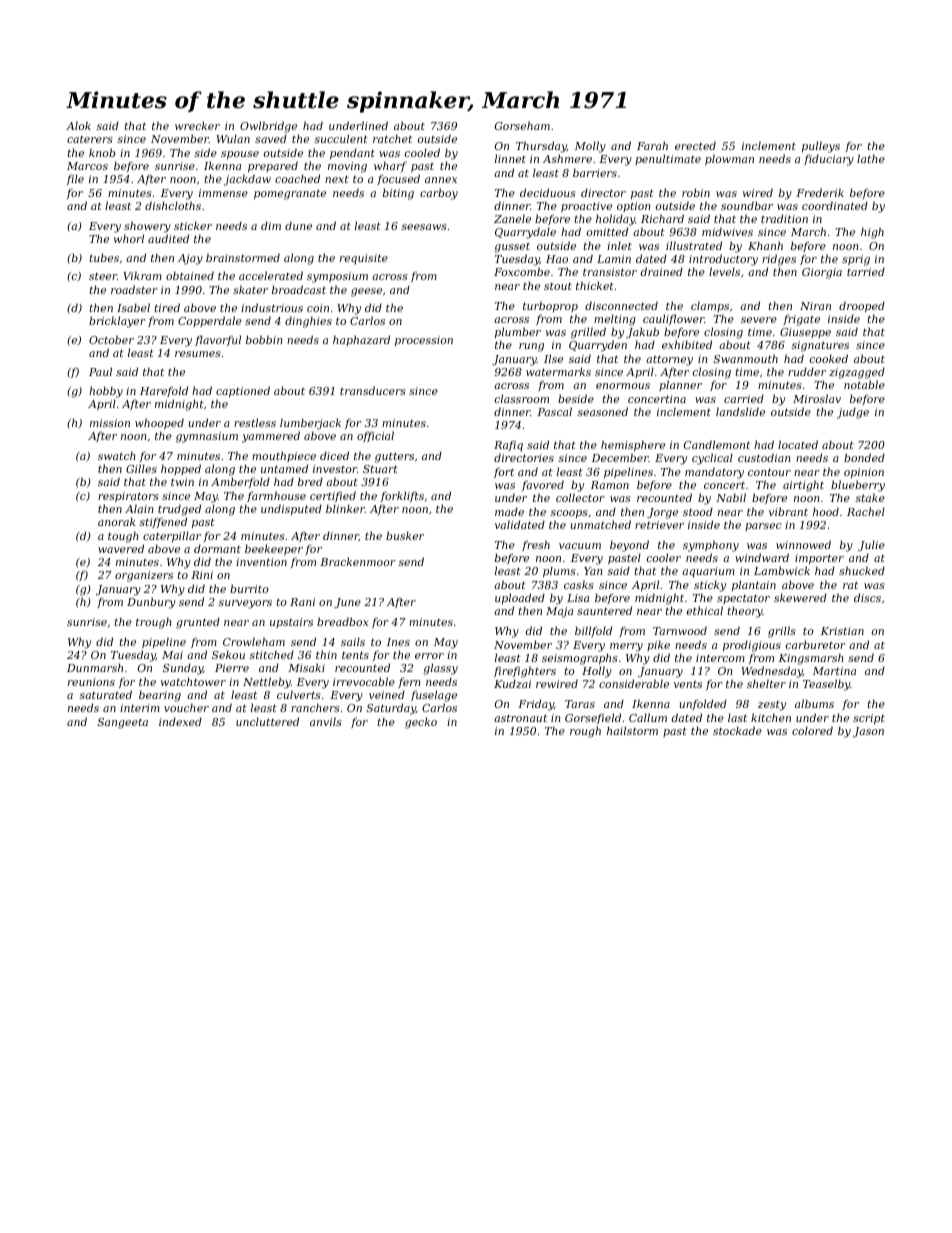  What do you see at coordinates (696, 192) in the image?
I see `robin` at bounding box center [696, 192].
